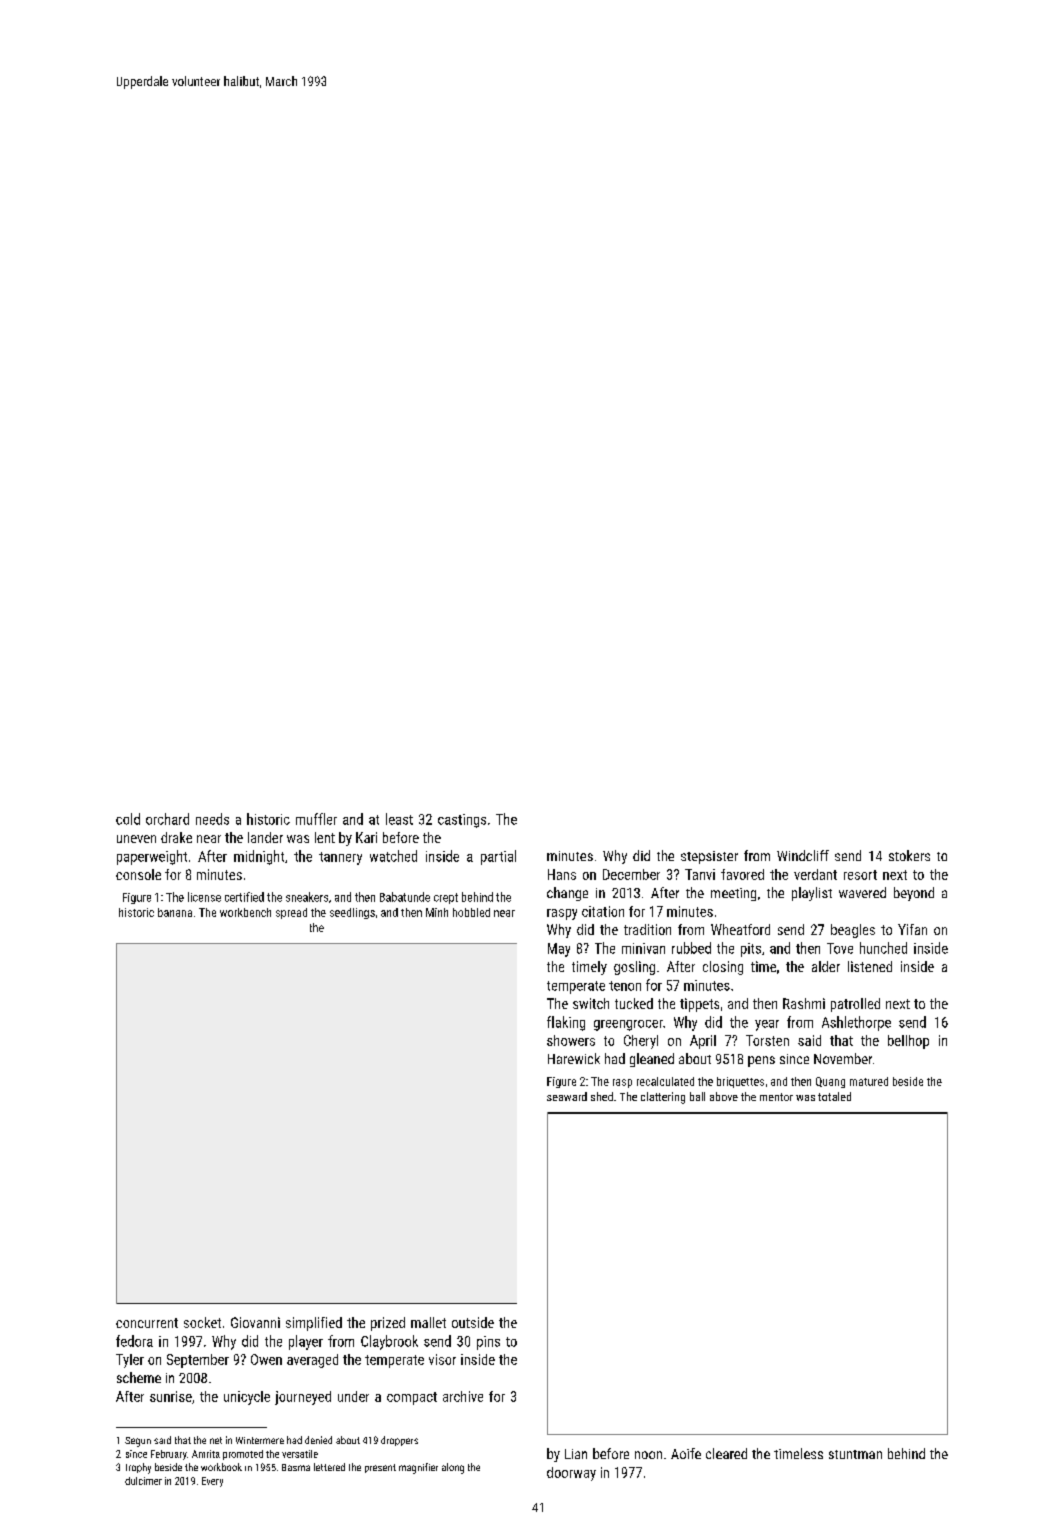 The width and height of the page is (1064, 1540). What do you see at coordinates (143, 1481) in the page?
I see `dulcimer` at bounding box center [143, 1481].
